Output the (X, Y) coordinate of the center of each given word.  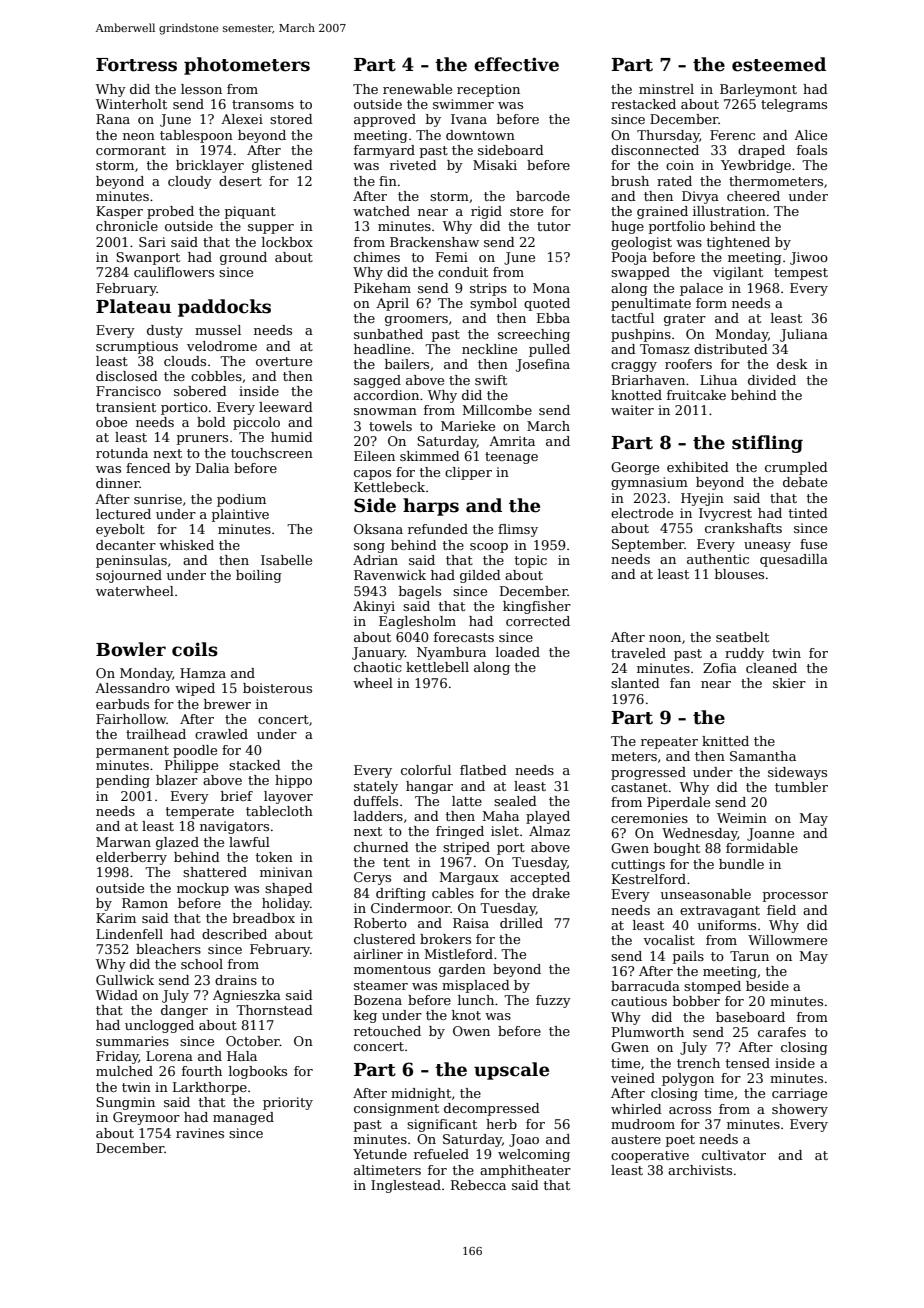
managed (243, 1118)
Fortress (136, 65)
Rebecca (478, 1185)
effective (516, 64)
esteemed (779, 64)
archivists (700, 1170)
